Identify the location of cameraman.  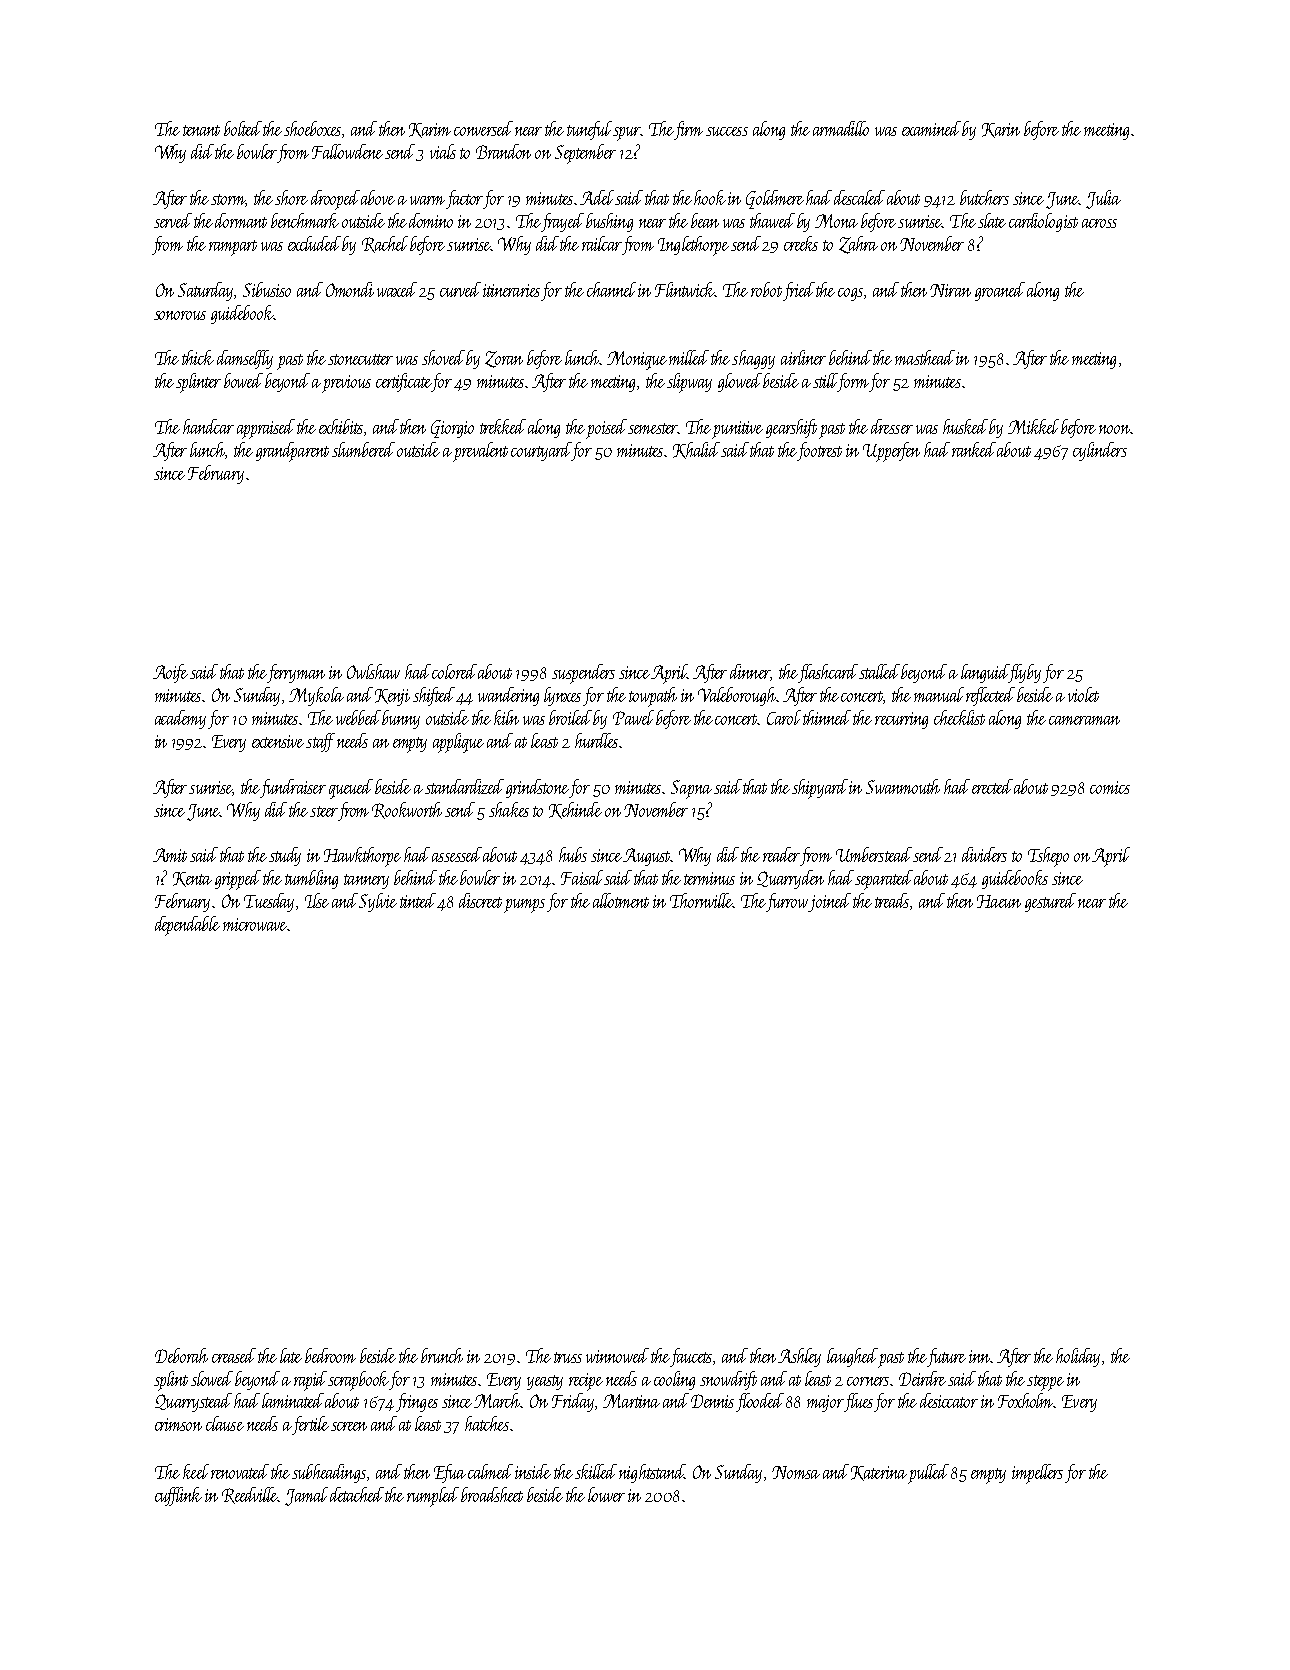
(1084, 720).
